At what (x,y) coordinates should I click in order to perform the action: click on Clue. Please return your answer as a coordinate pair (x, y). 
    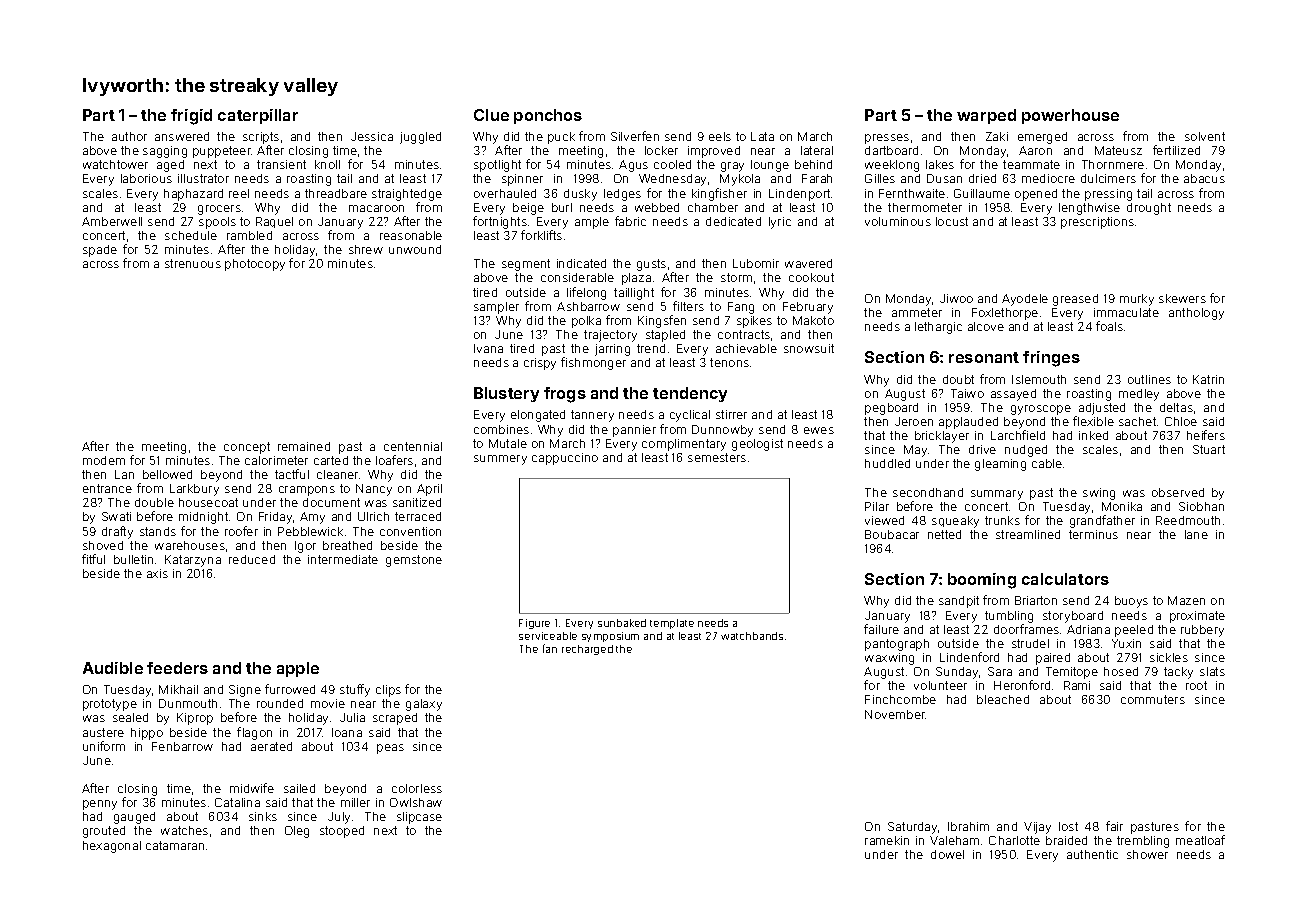
    Looking at the image, I should click on (491, 115).
